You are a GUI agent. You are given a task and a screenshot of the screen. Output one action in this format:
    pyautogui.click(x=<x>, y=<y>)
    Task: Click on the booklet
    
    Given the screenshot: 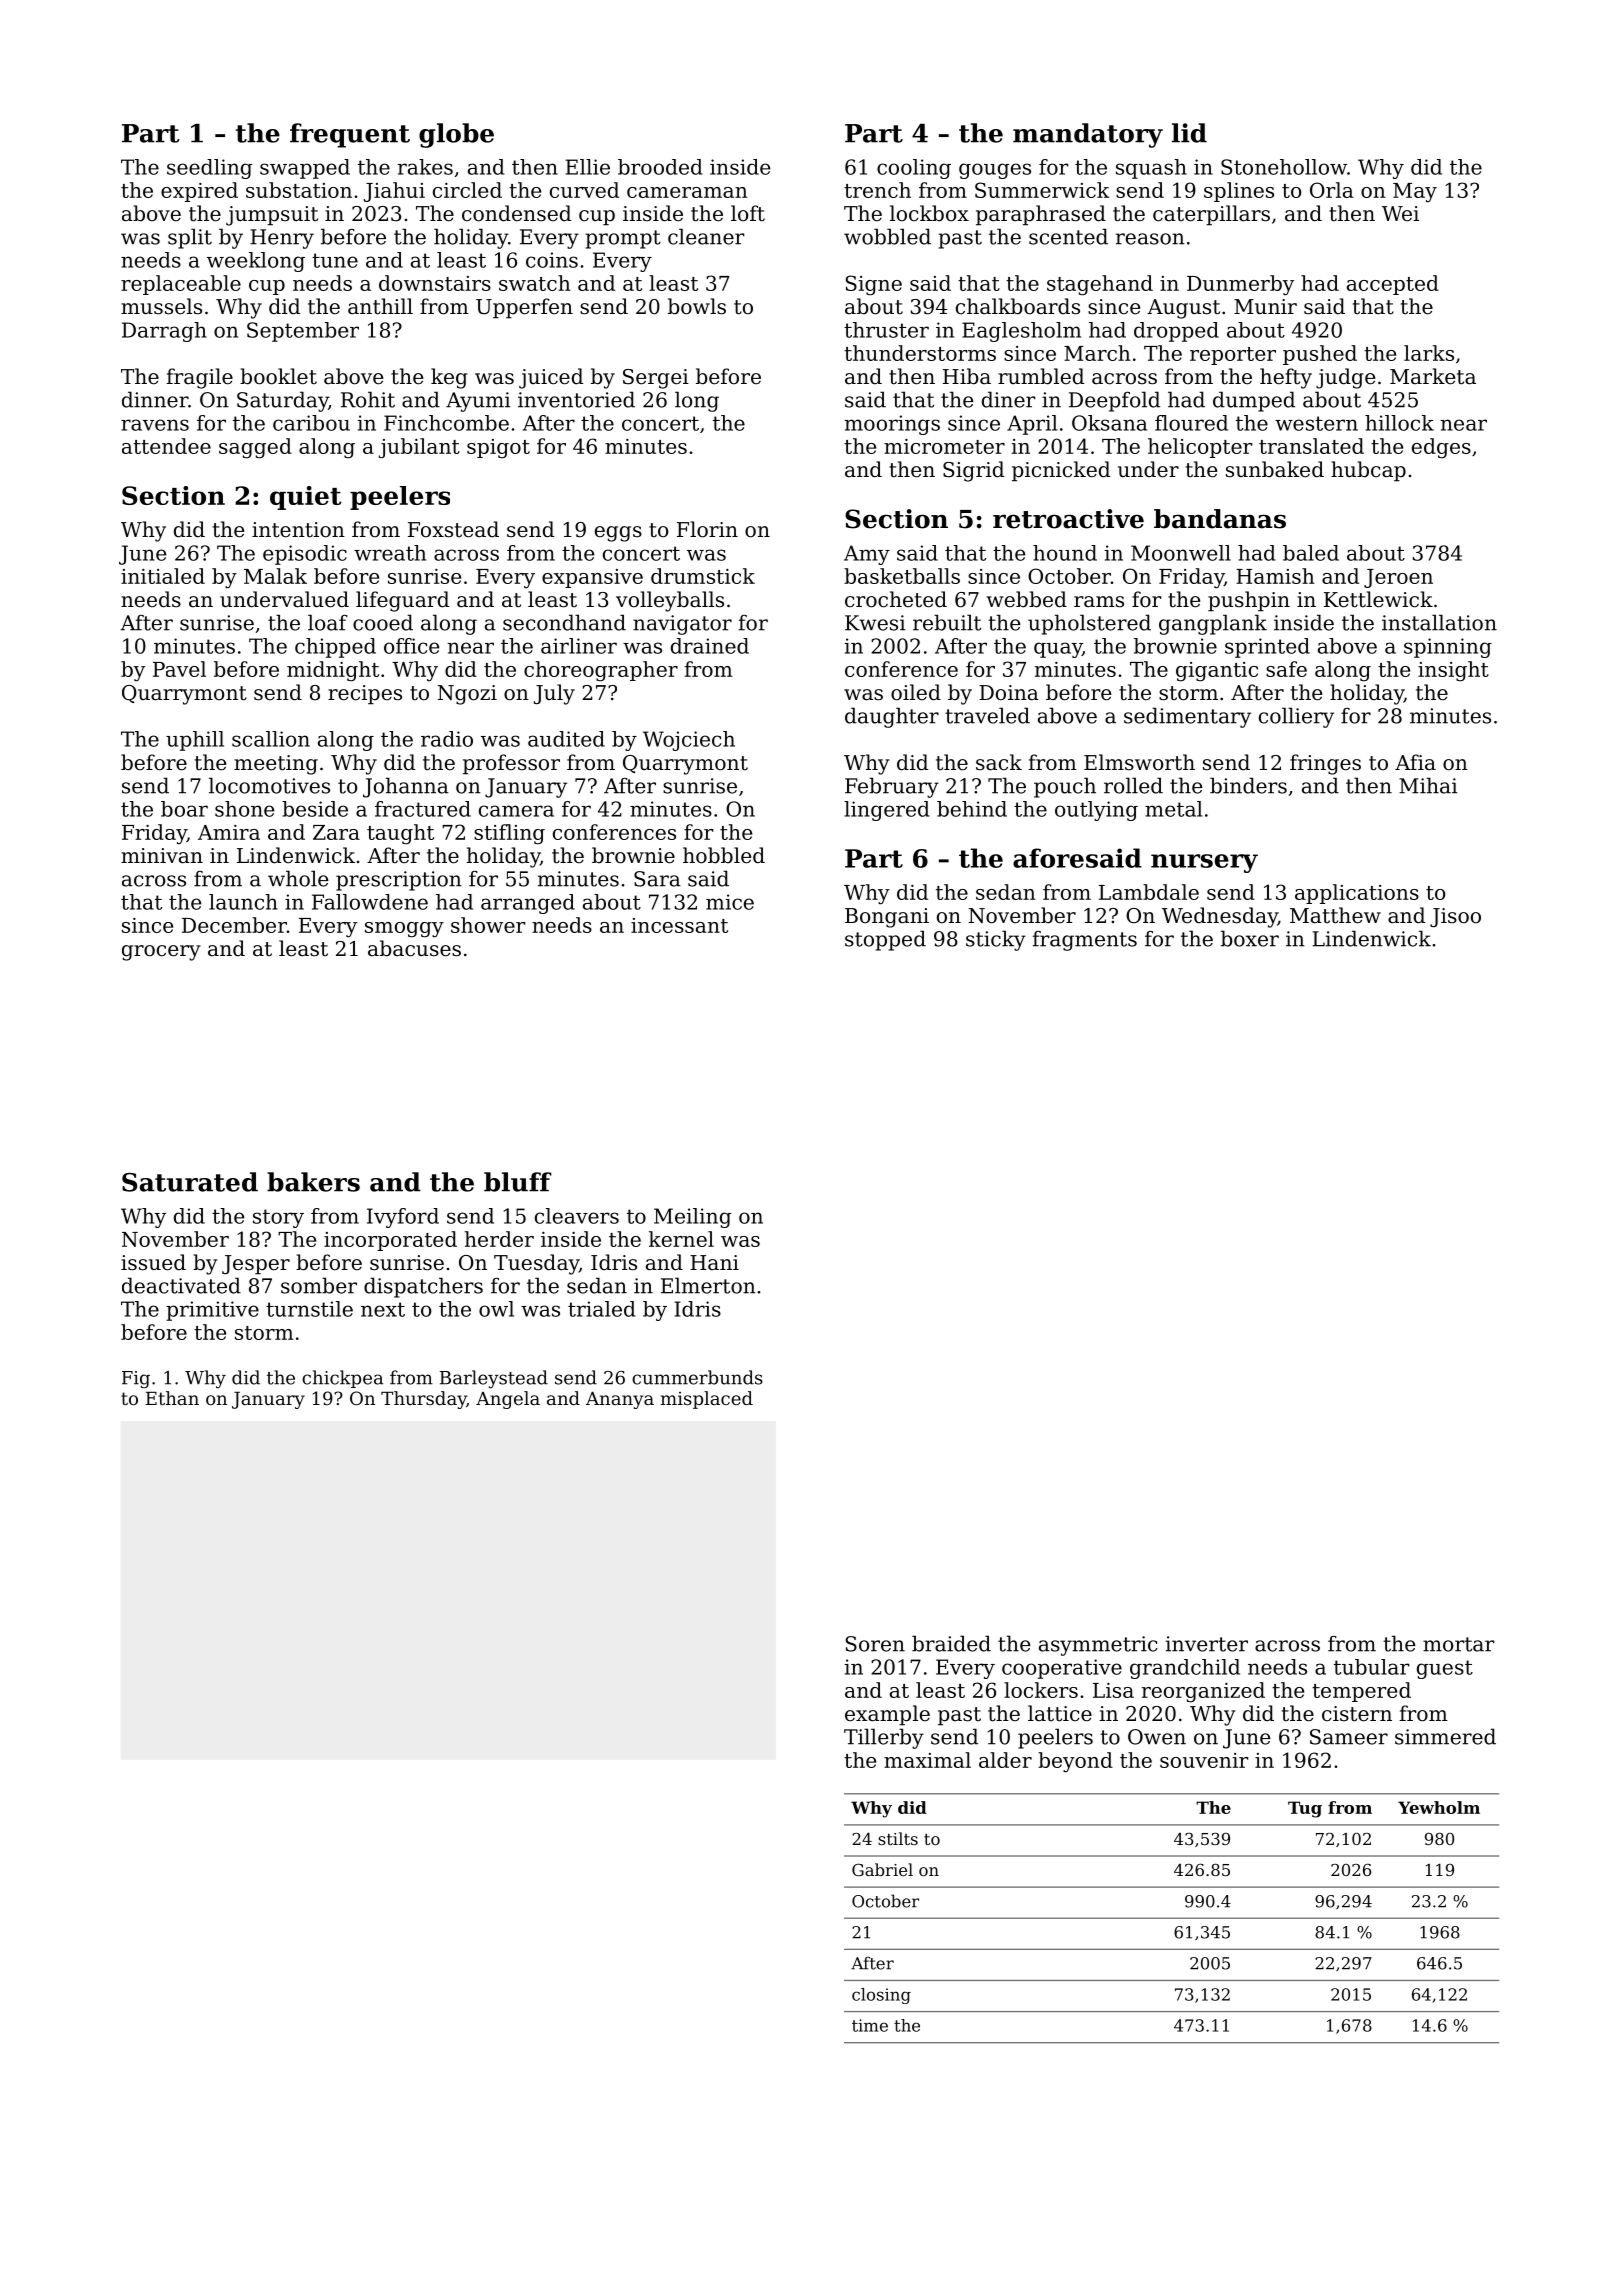 What is the action you would take?
    pyautogui.click(x=278, y=376)
